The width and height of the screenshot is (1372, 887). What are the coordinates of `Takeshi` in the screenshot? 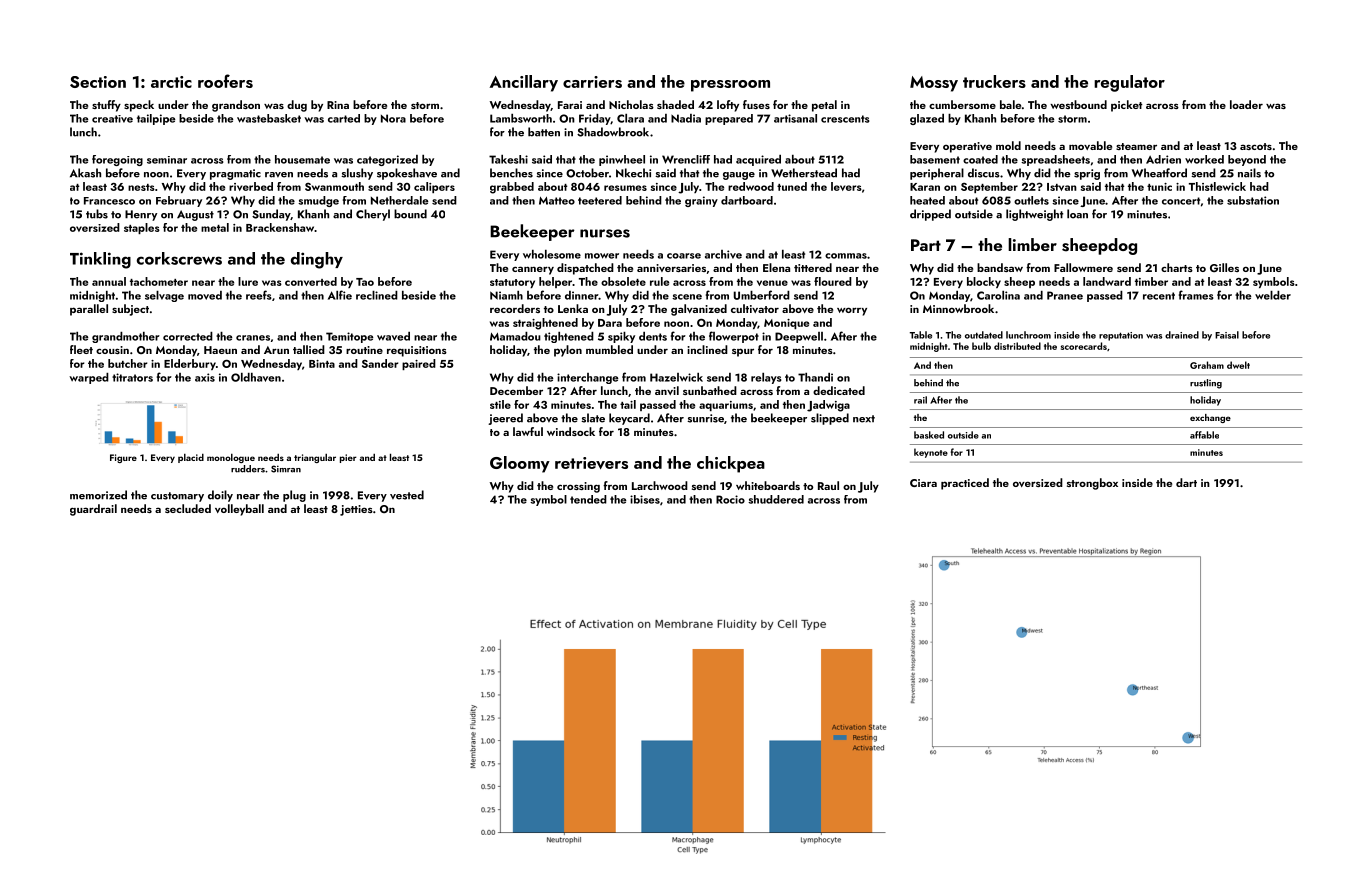 It's located at (508, 159).
